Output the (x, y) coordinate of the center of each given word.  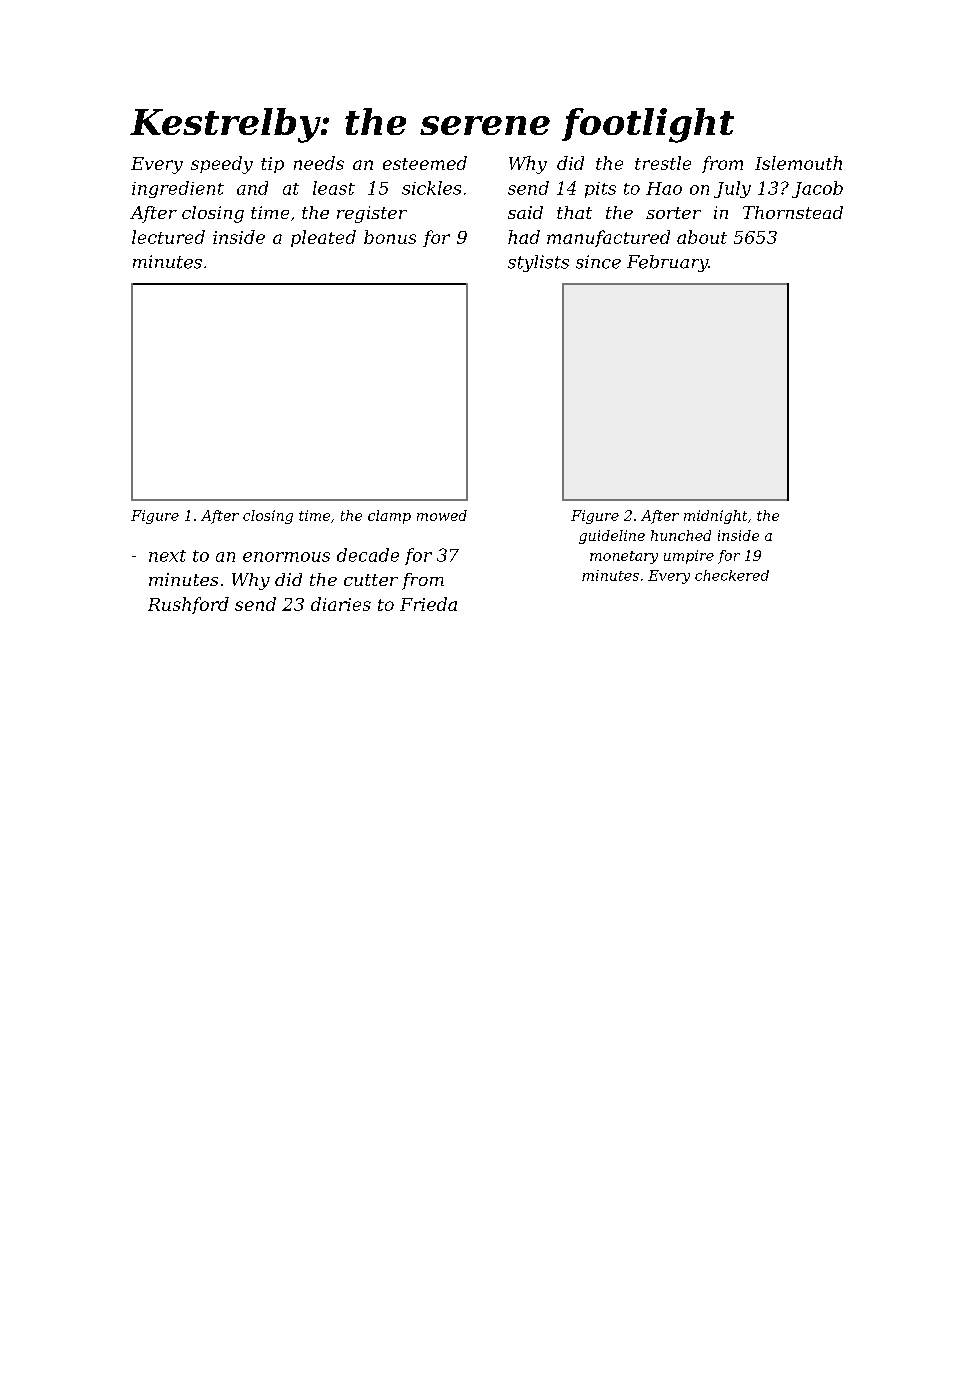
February (667, 263)
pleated (323, 238)
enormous (286, 557)
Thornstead (793, 212)
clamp (389, 517)
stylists (538, 263)
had (524, 237)
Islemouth (798, 163)
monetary (624, 557)
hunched (681, 535)
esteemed (425, 163)
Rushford (188, 605)
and (252, 188)
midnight (715, 517)
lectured (168, 237)
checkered (732, 575)
